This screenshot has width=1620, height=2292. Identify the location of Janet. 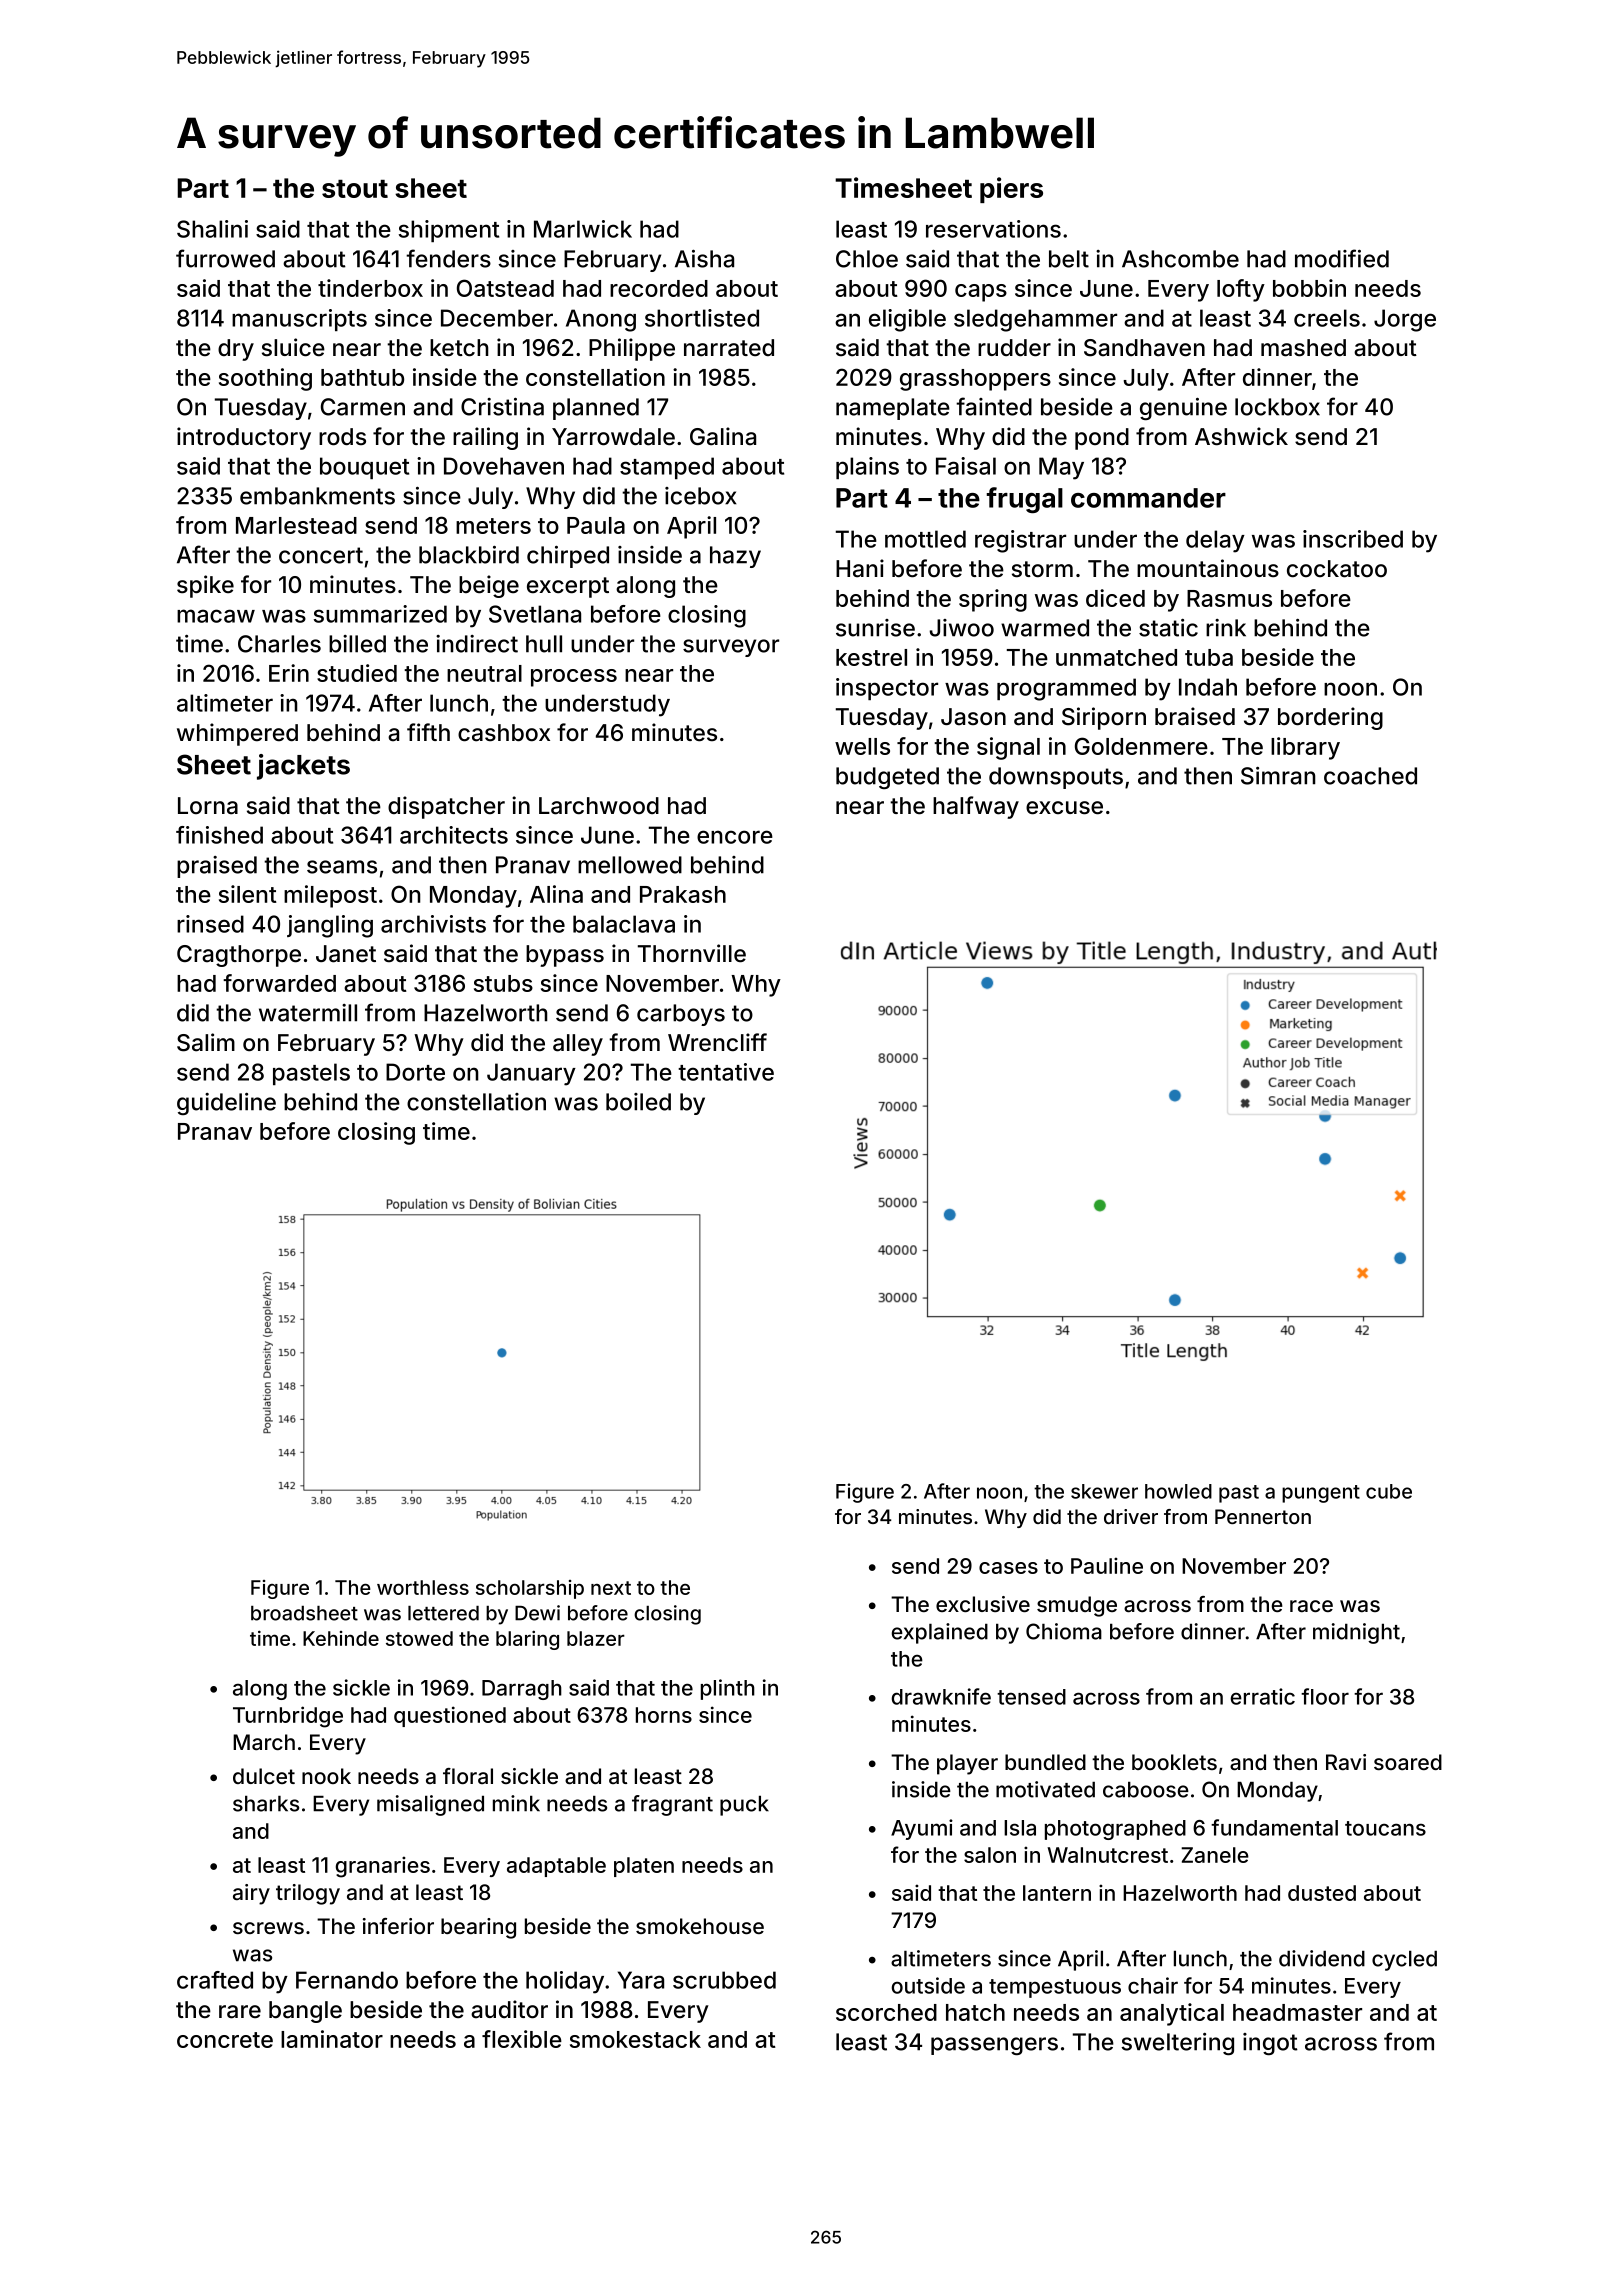
(346, 954).
